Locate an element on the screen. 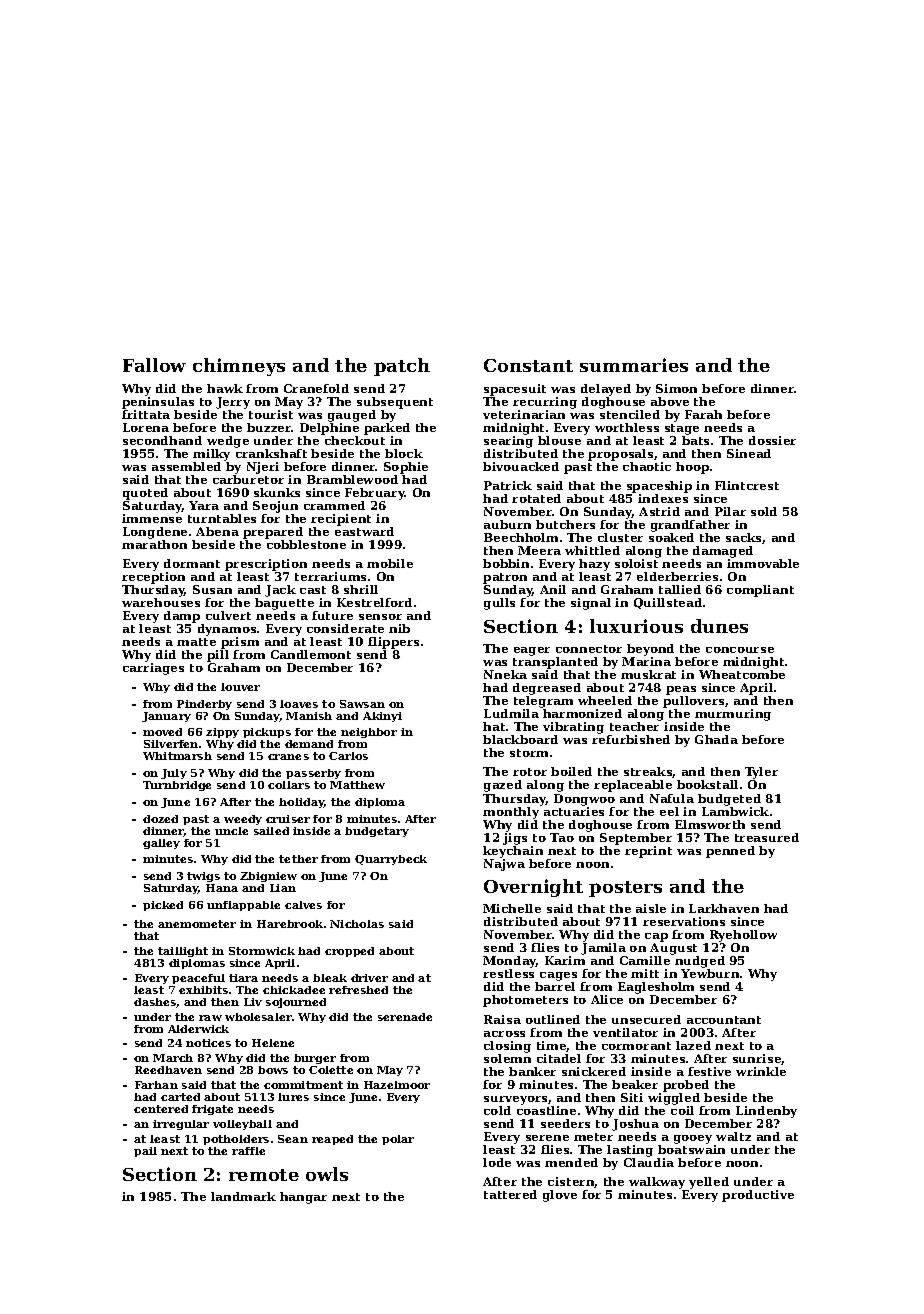 The image size is (924, 1314). cluster is located at coordinates (620, 537).
